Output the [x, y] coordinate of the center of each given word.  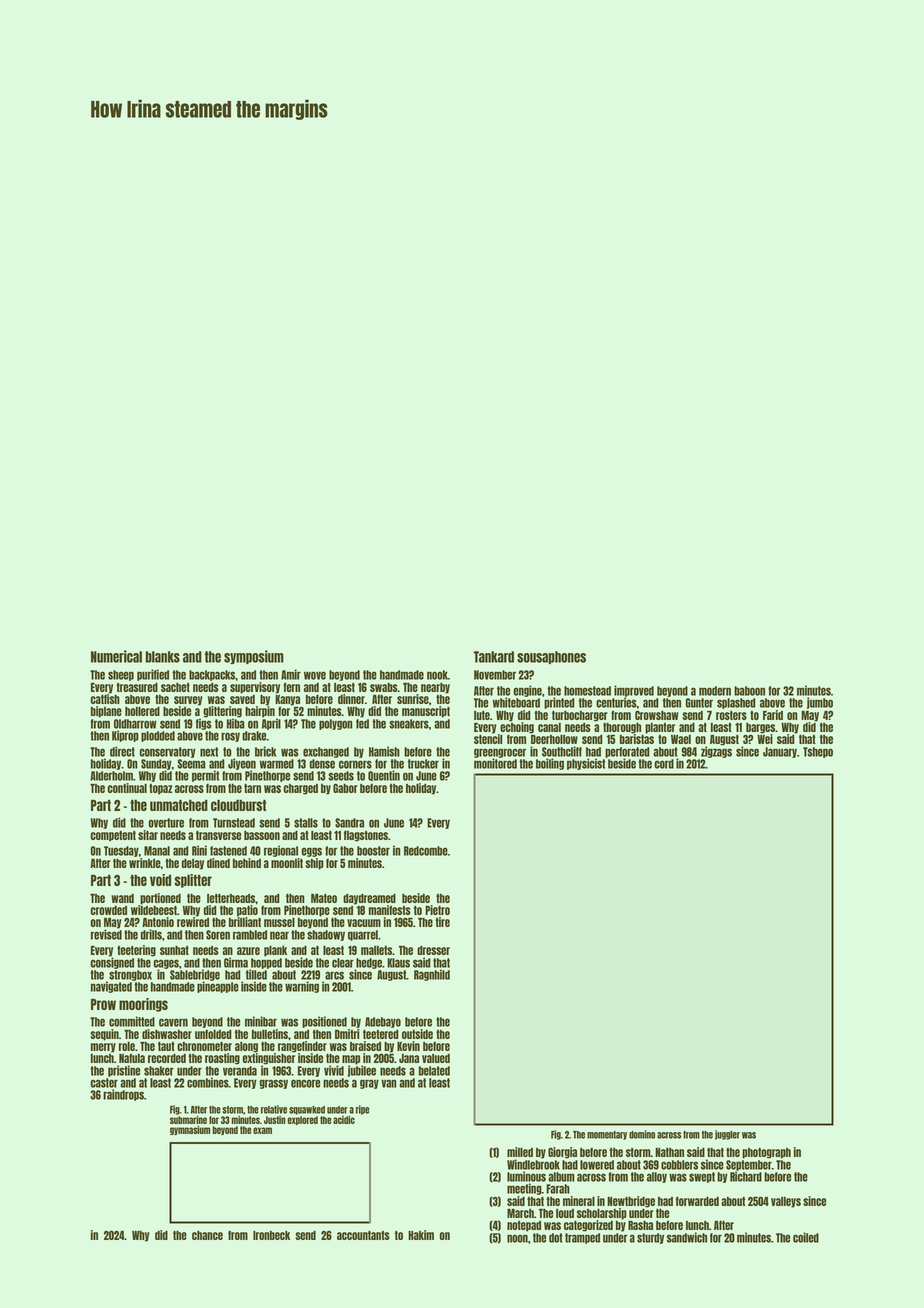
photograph [766, 1153]
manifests [390, 910]
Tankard [494, 657]
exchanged [326, 752]
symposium [254, 657]
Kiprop [125, 736]
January [780, 752]
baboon [749, 691]
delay [193, 864]
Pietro [437, 910]
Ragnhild [432, 975]
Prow [103, 1004]
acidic [344, 1120]
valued [436, 1058]
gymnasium [190, 1130]
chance [207, 1235]
